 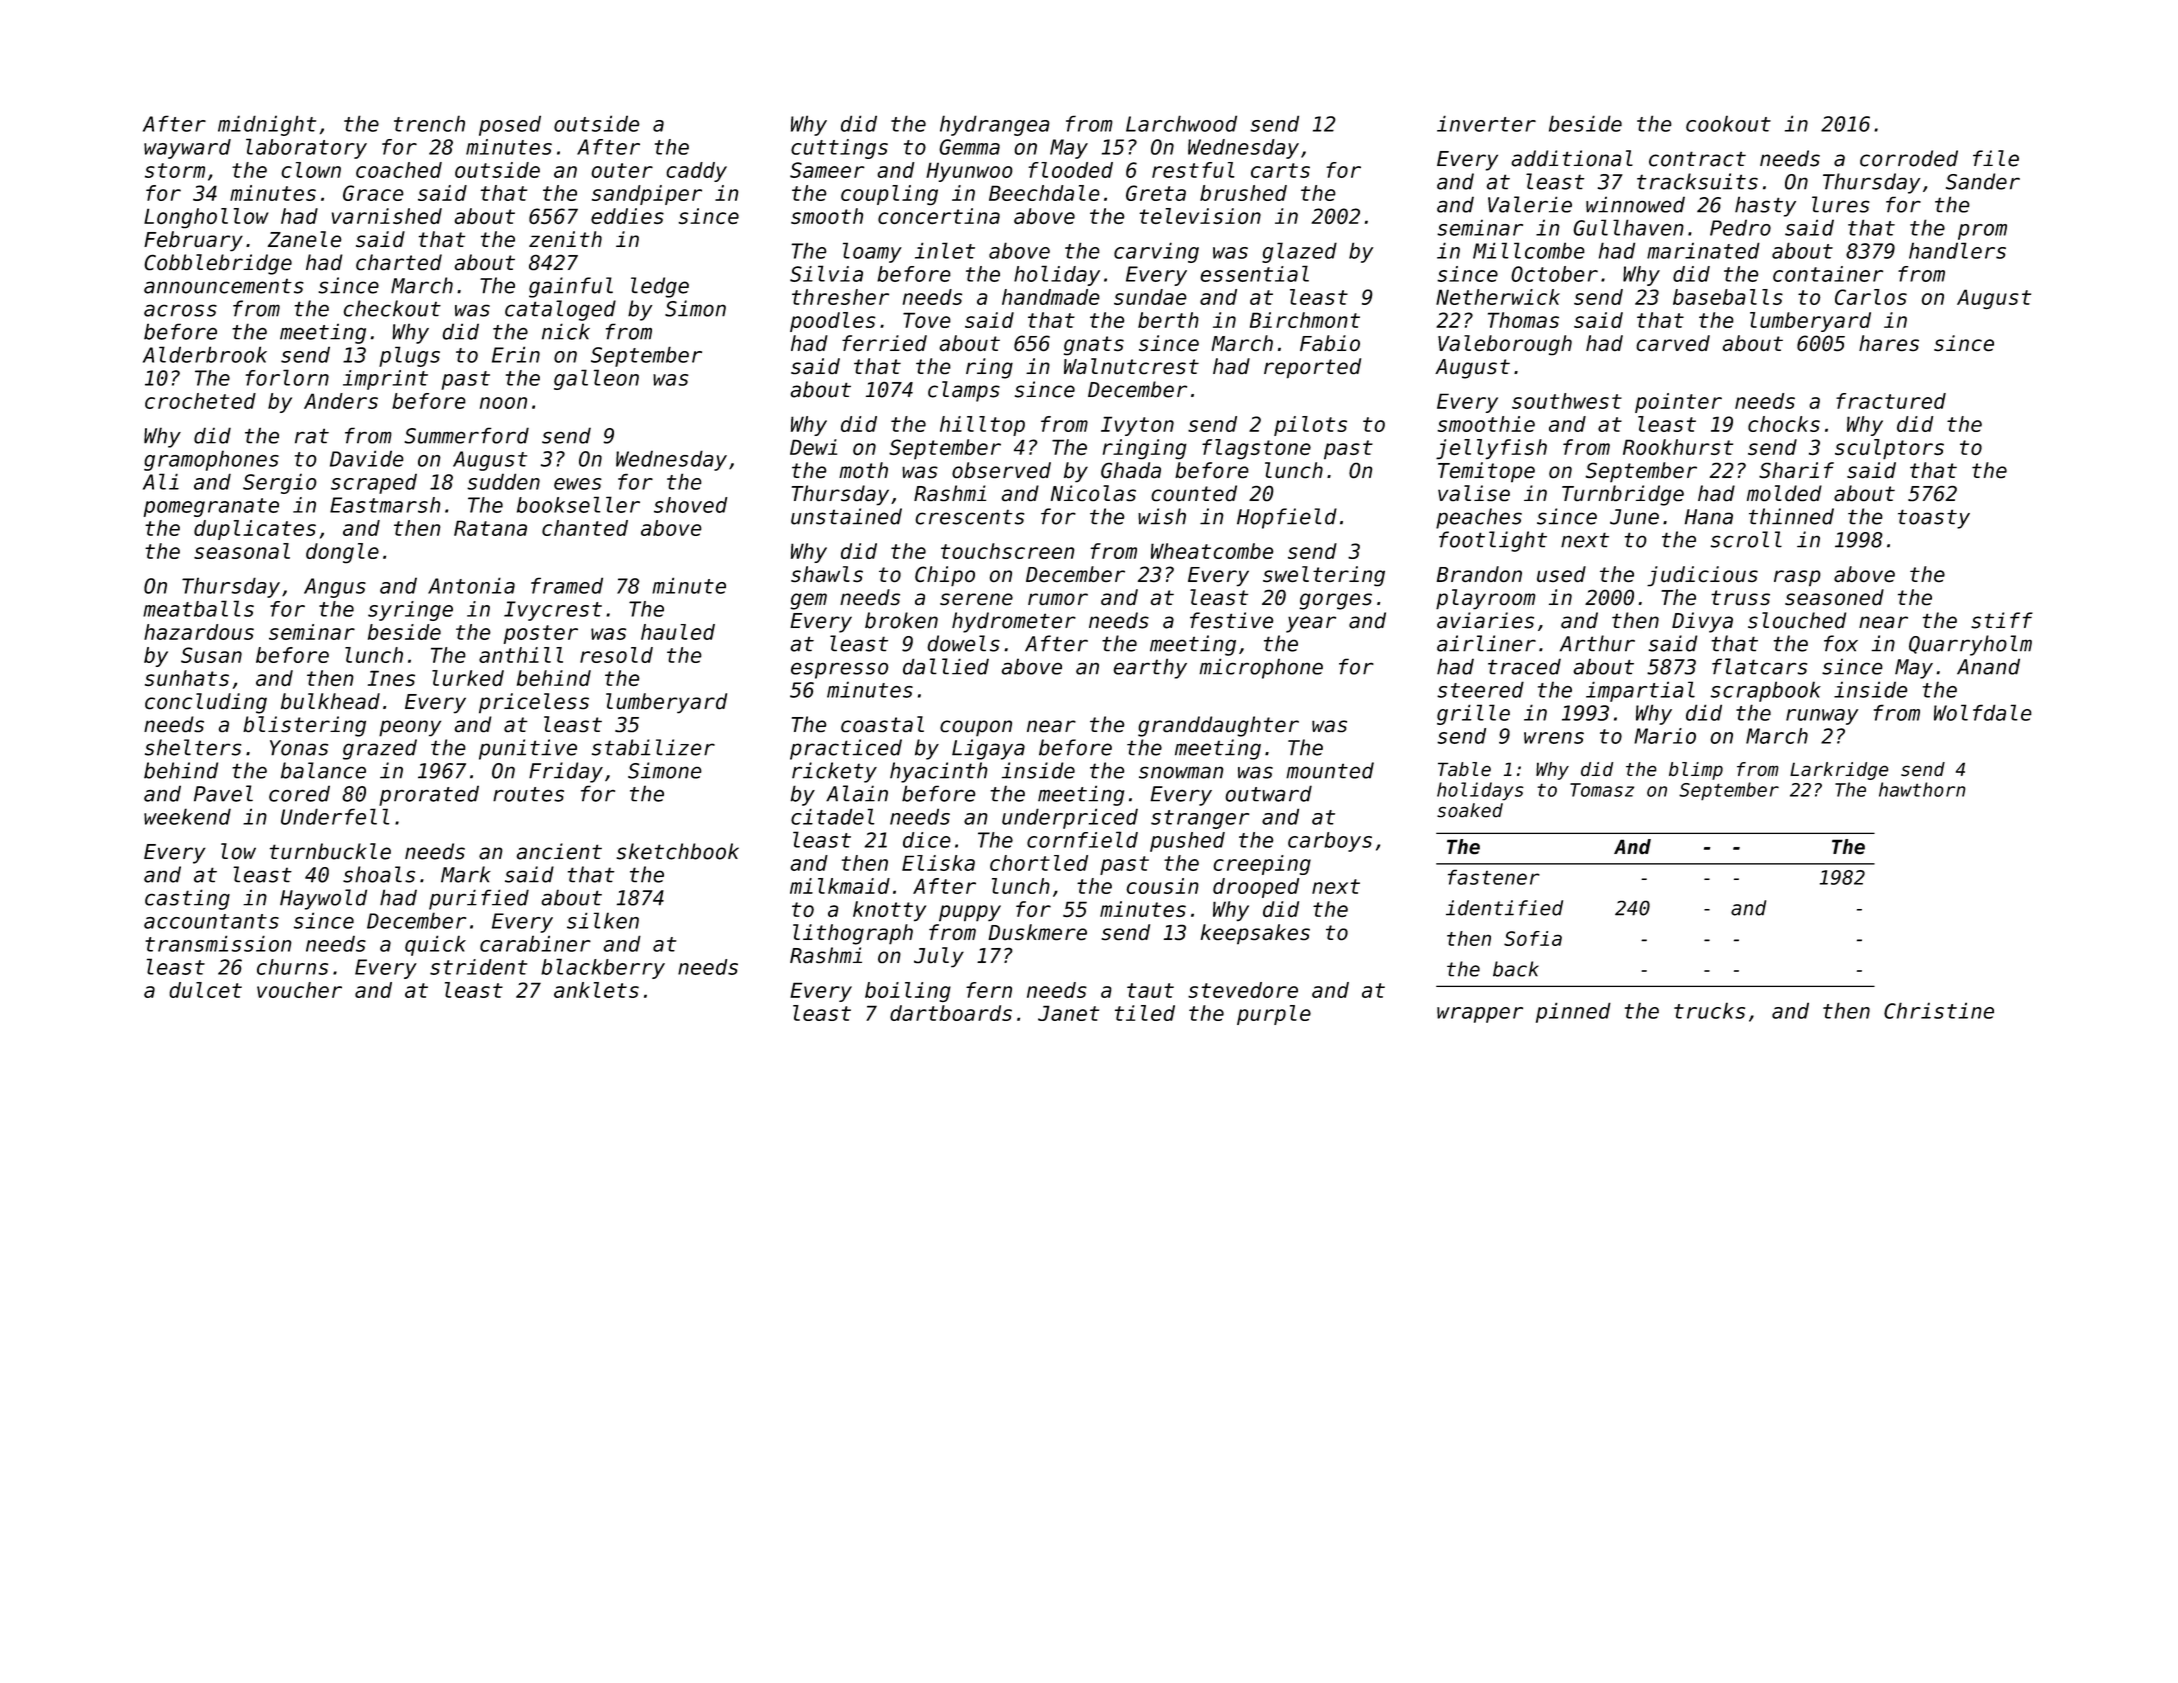 What do you see at coordinates (478, 967) in the screenshot?
I see `strident` at bounding box center [478, 967].
